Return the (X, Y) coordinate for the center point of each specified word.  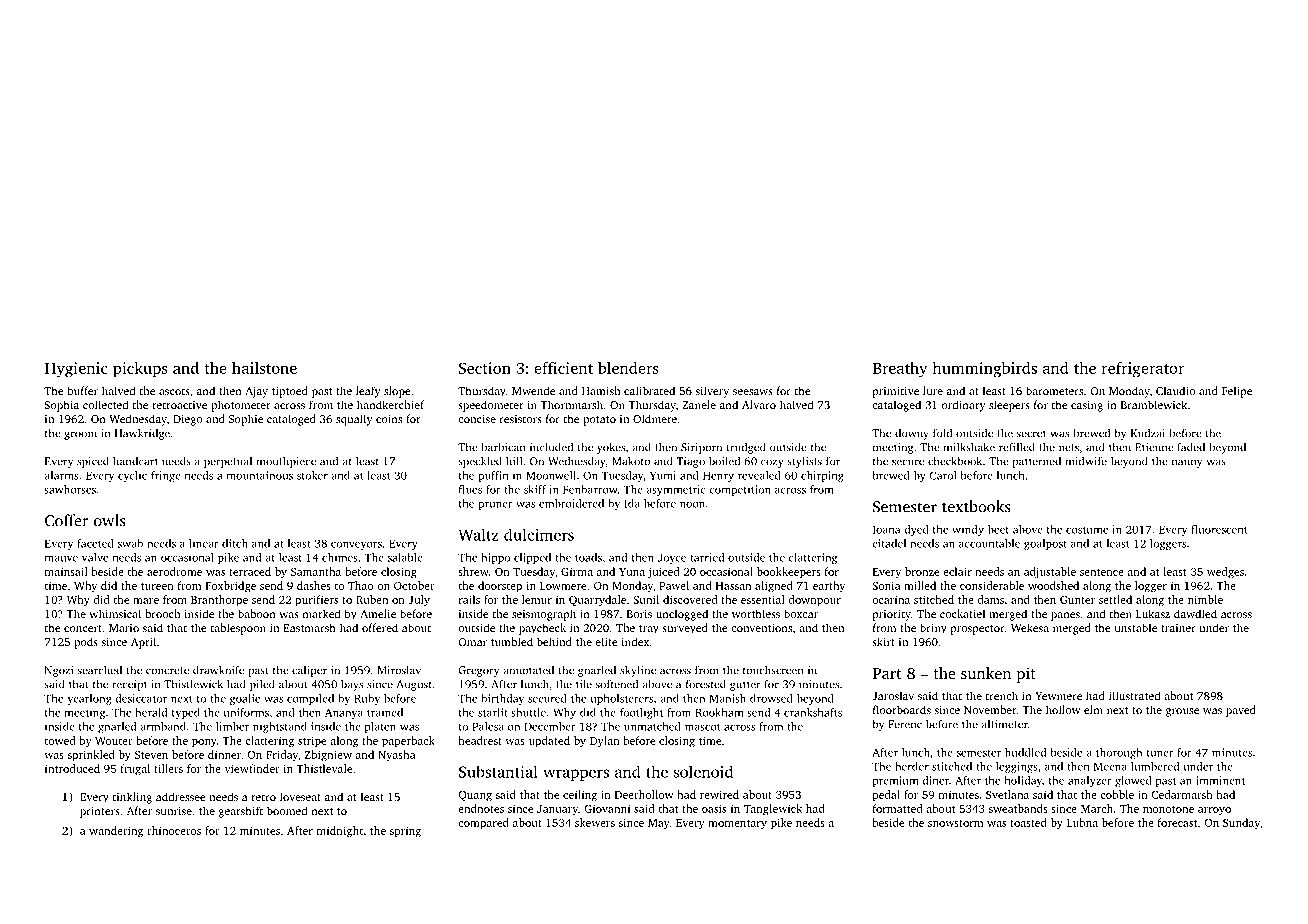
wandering (116, 832)
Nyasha (396, 756)
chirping (822, 476)
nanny (1187, 463)
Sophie (246, 420)
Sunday (1241, 824)
